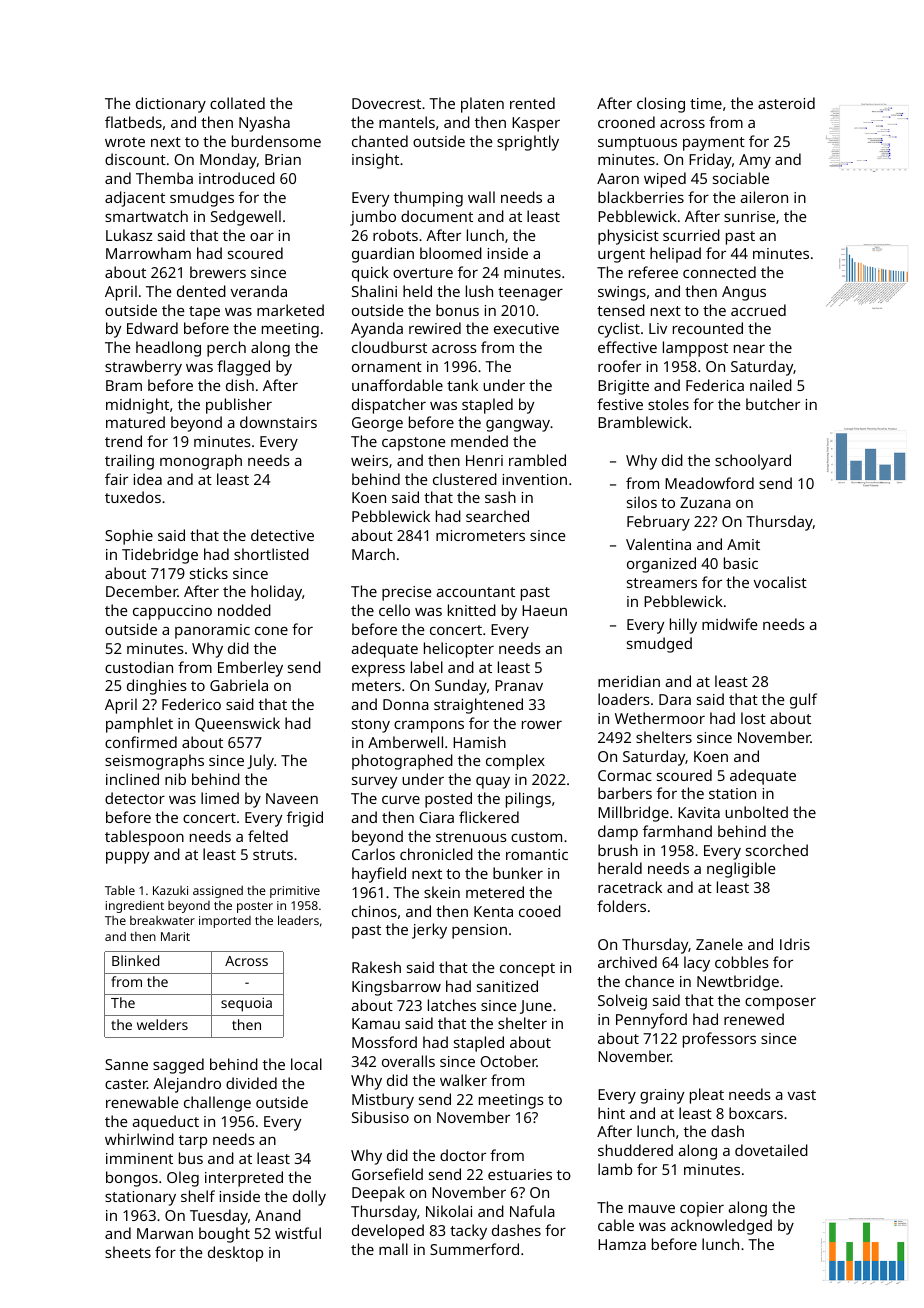  Describe the element at coordinates (621, 906) in the screenshot. I see `folders` at that location.
